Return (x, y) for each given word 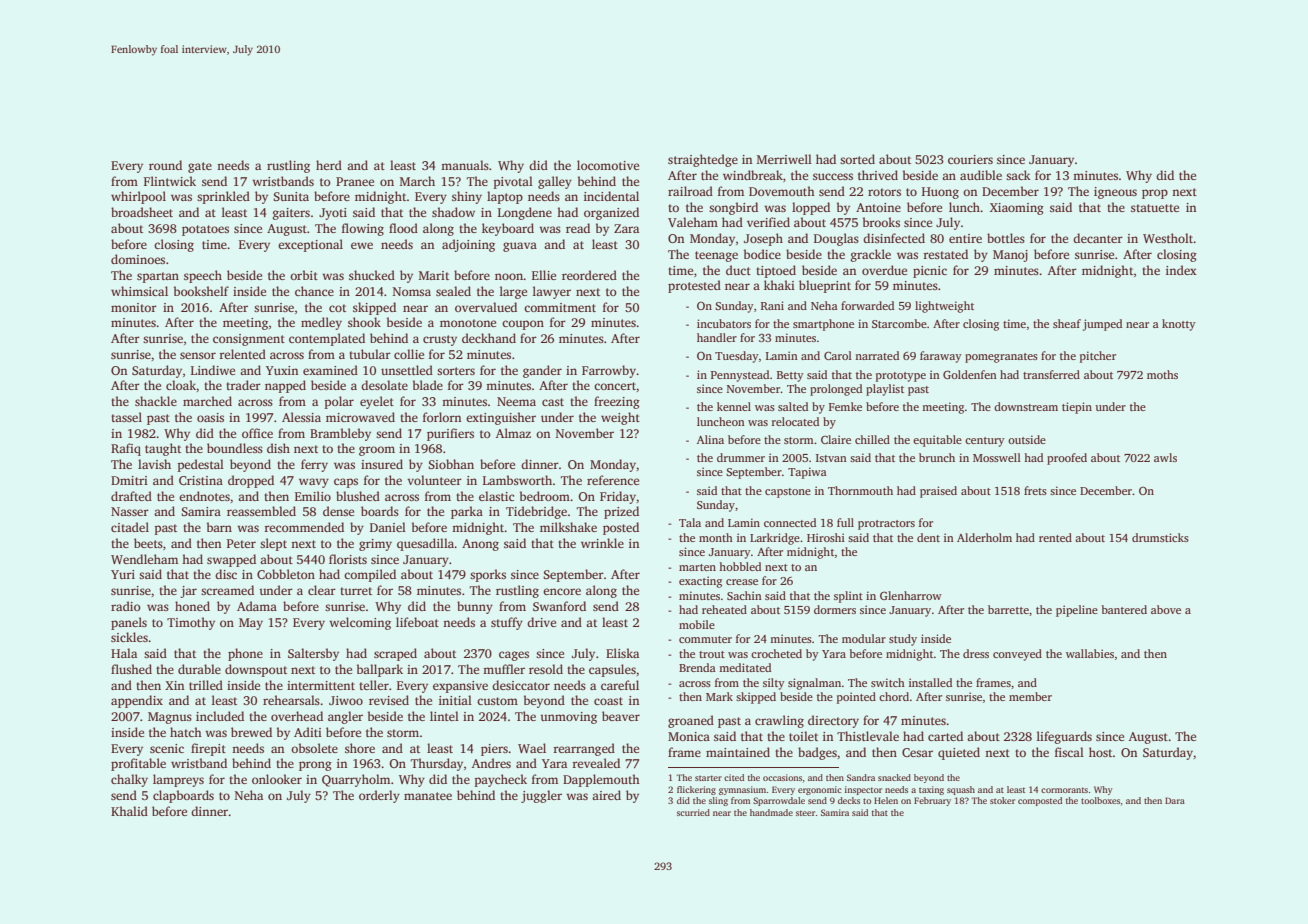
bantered (1124, 609)
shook (364, 322)
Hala (124, 653)
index (1181, 270)
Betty (790, 376)
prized (621, 512)
